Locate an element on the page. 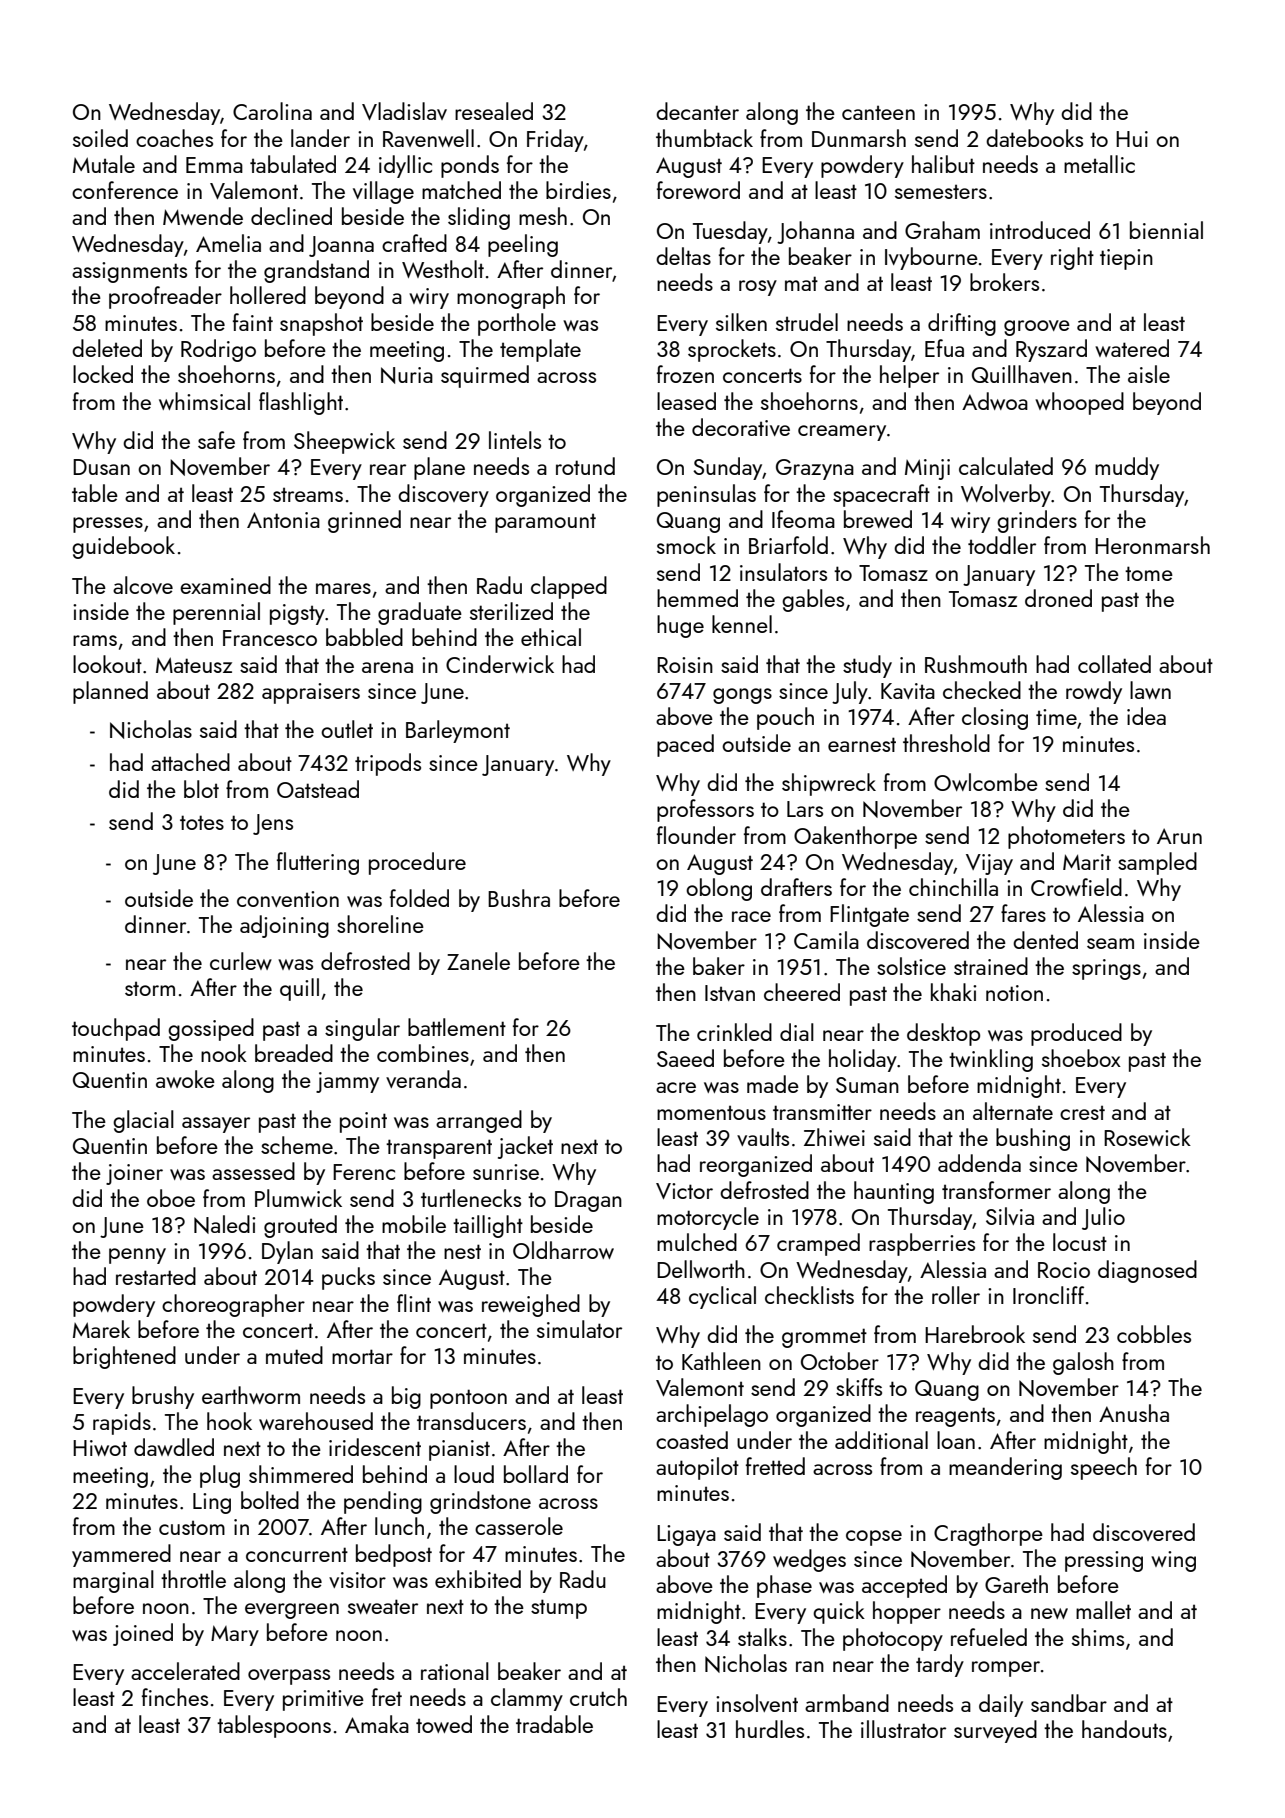 This document has width=1285, height=1818. jacket is located at coordinates (525, 1147).
